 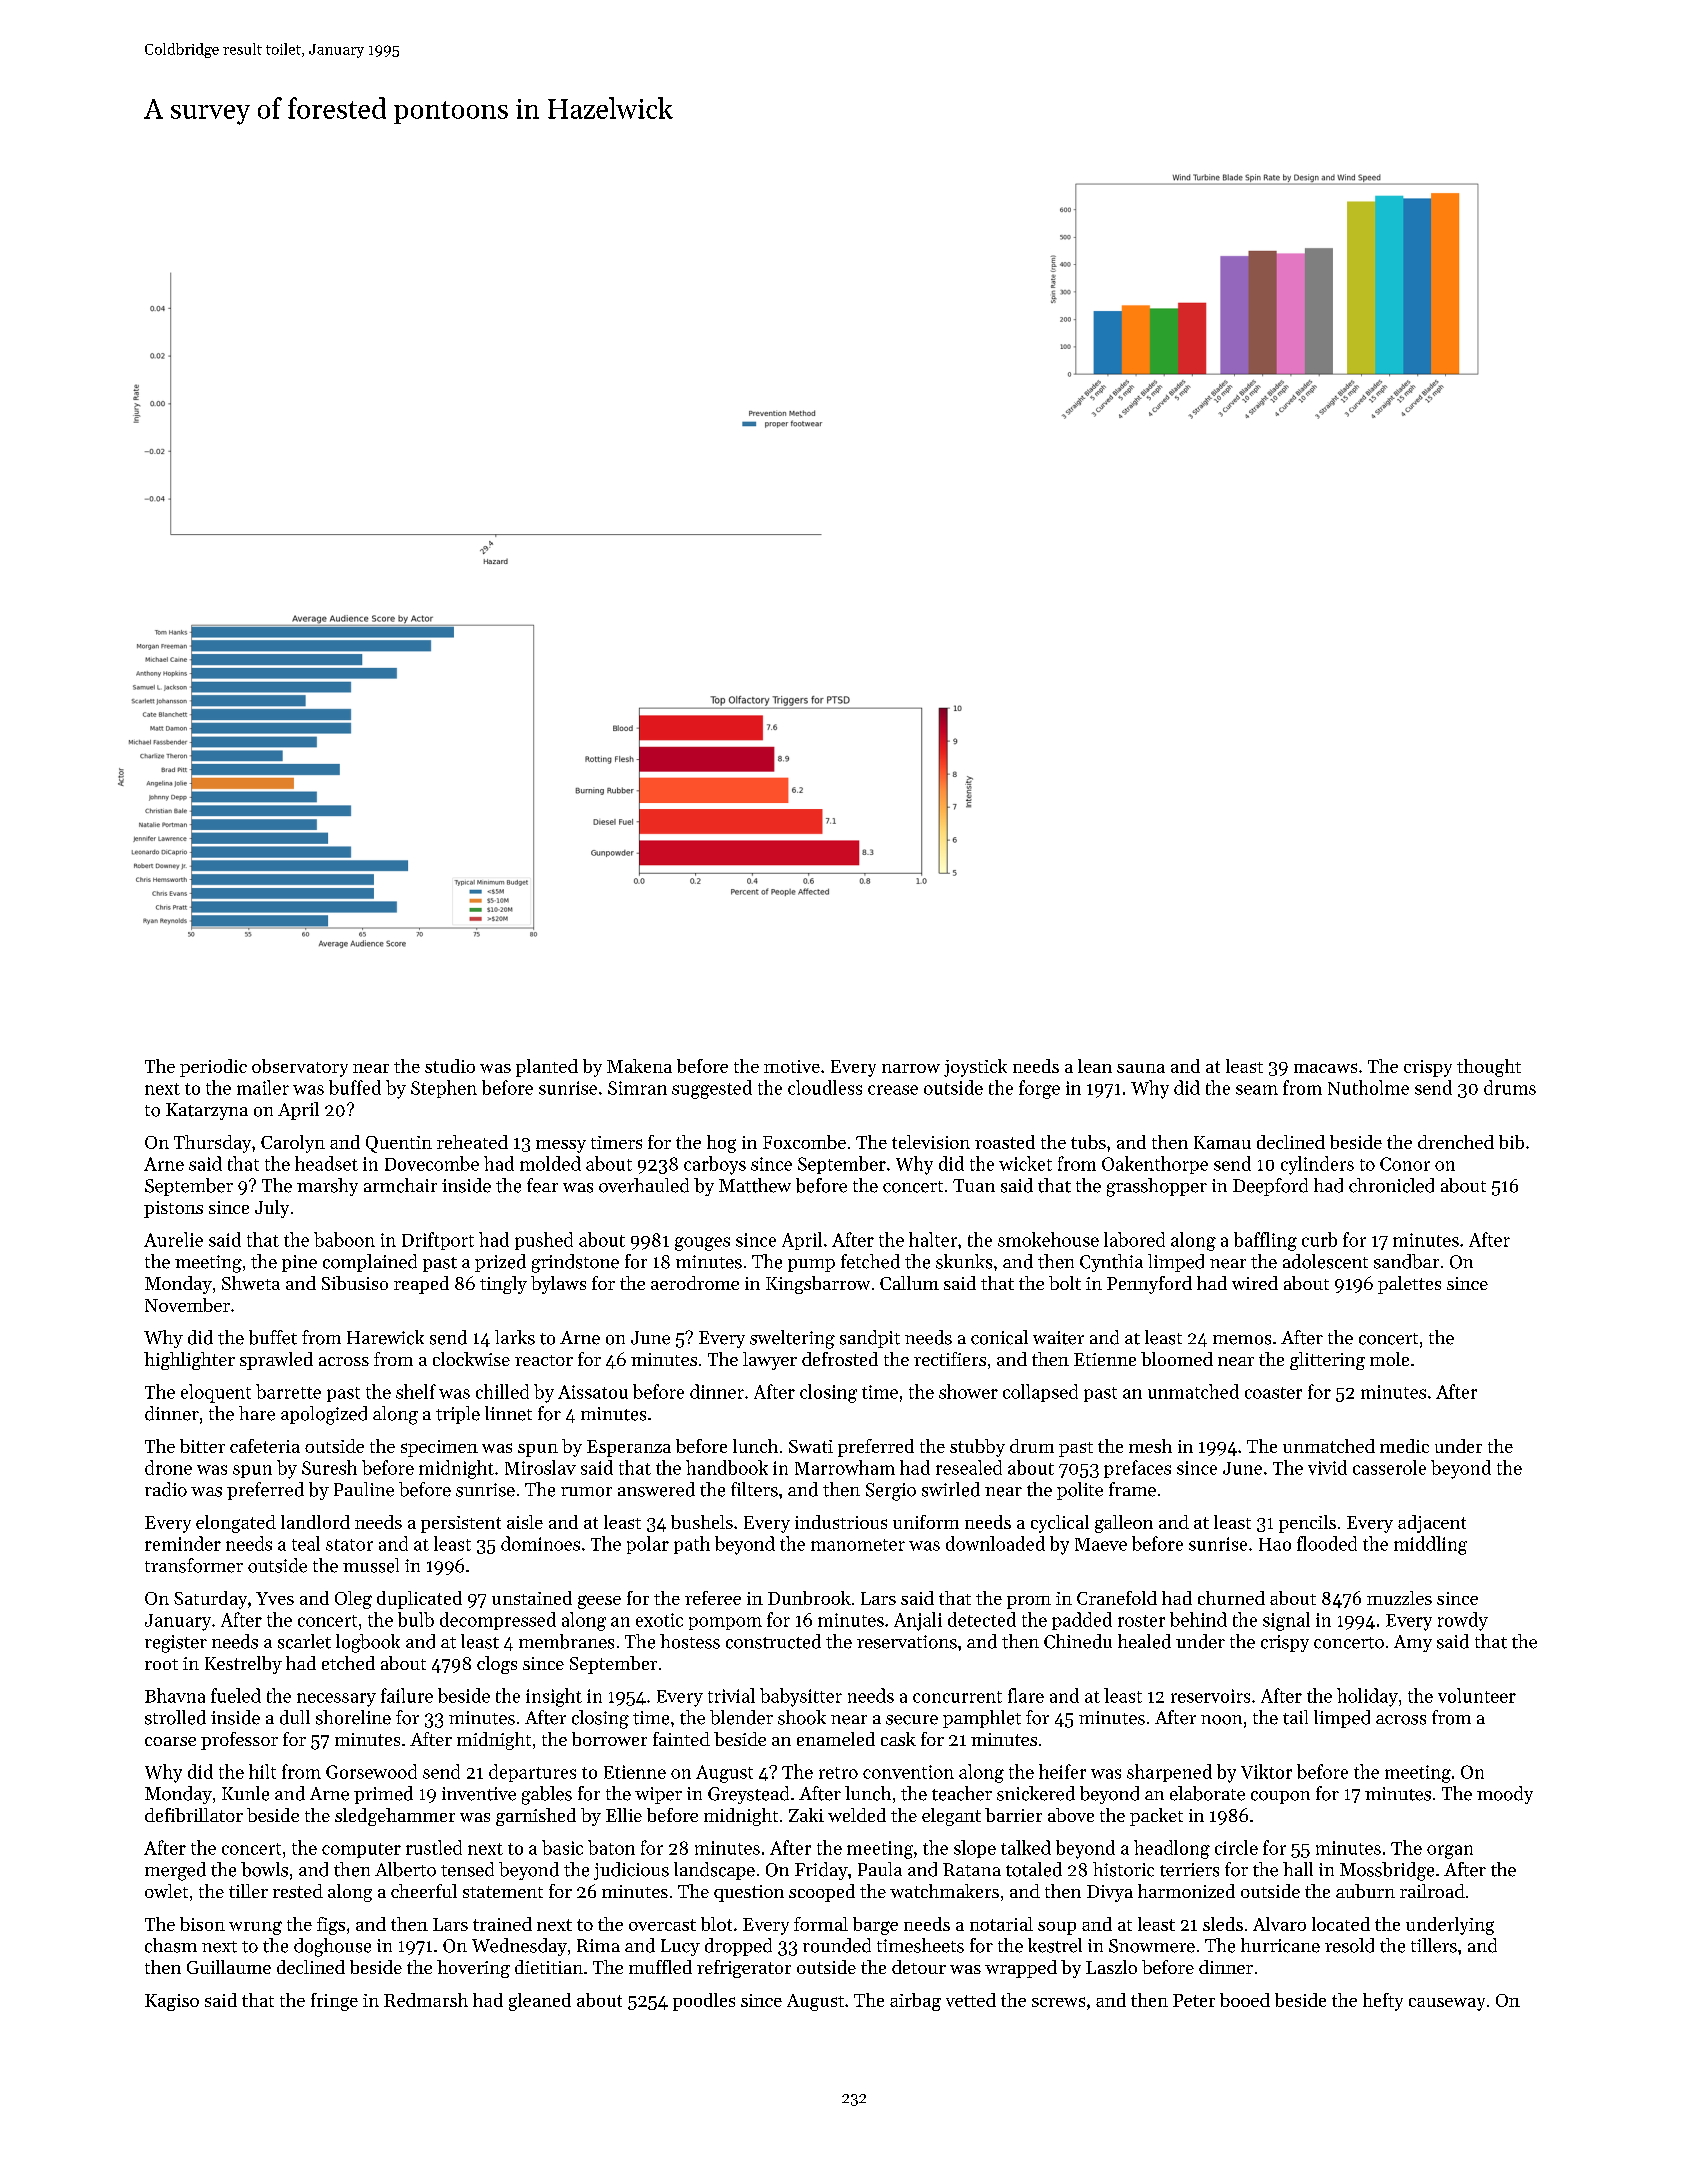 What do you see at coordinates (1255, 1283) in the screenshot?
I see `wired` at bounding box center [1255, 1283].
